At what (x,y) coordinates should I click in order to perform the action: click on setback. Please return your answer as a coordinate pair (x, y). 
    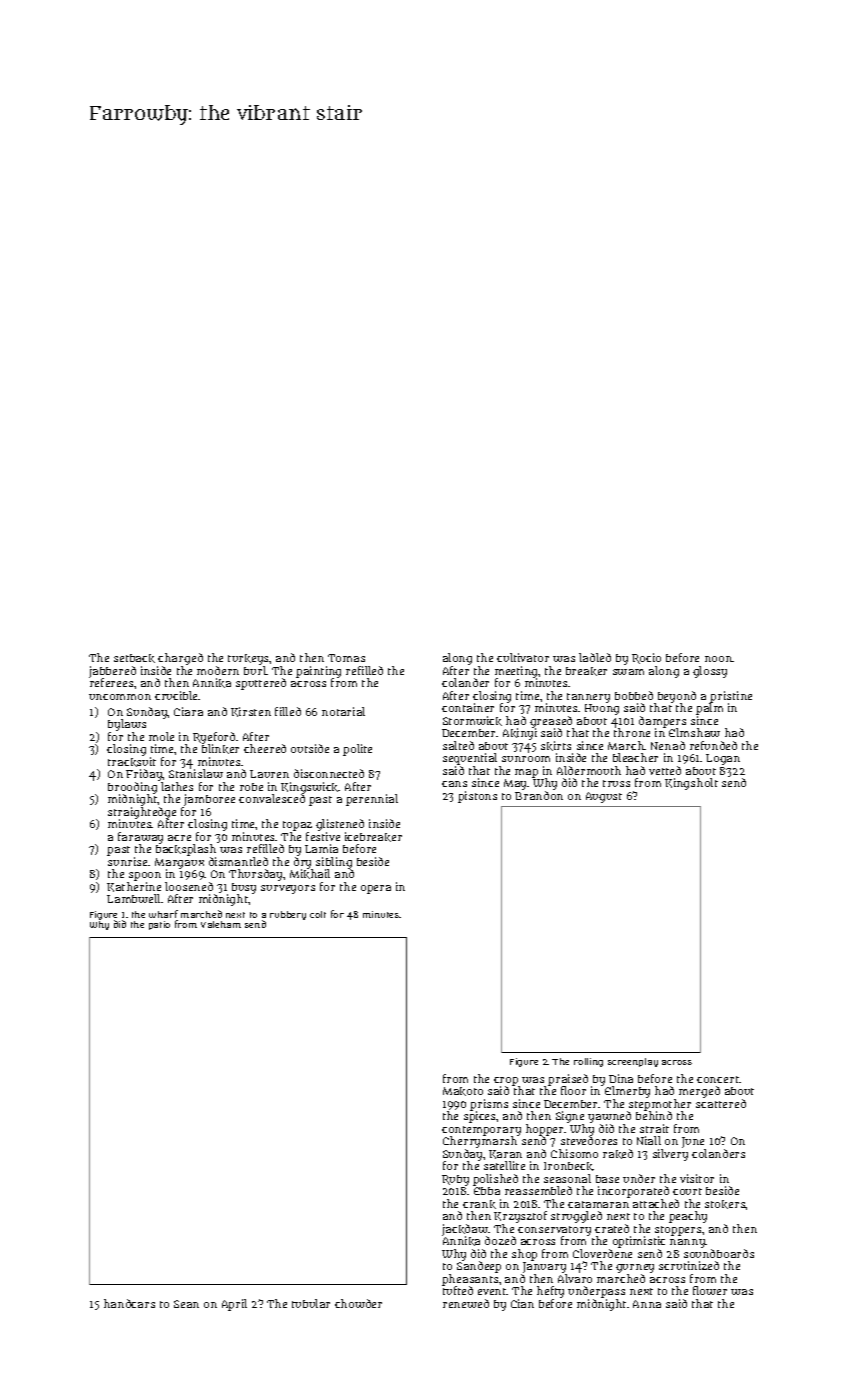
    Looking at the image, I should click on (134, 658).
